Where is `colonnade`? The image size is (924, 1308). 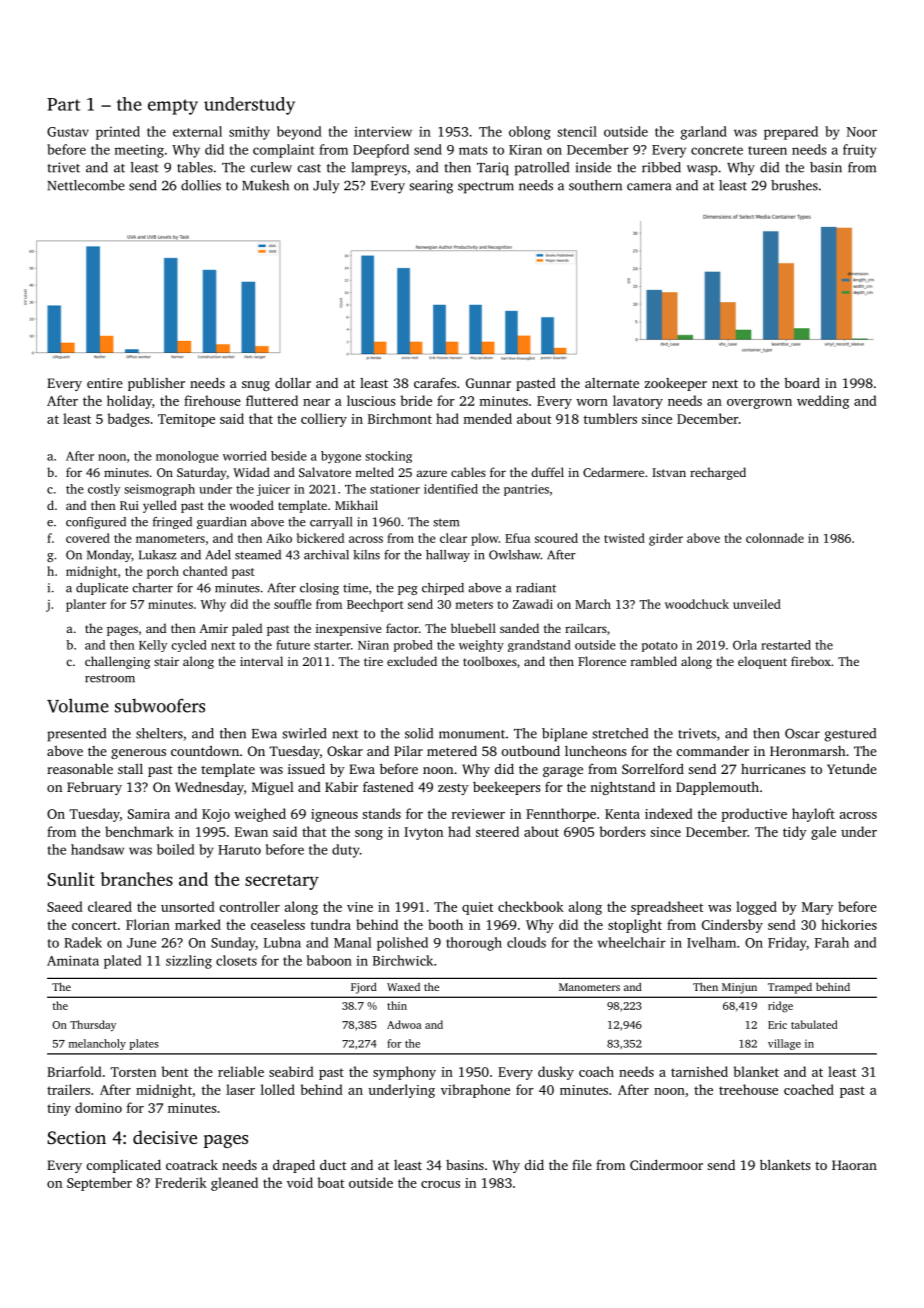
colonnade is located at coordinates (775, 538).
